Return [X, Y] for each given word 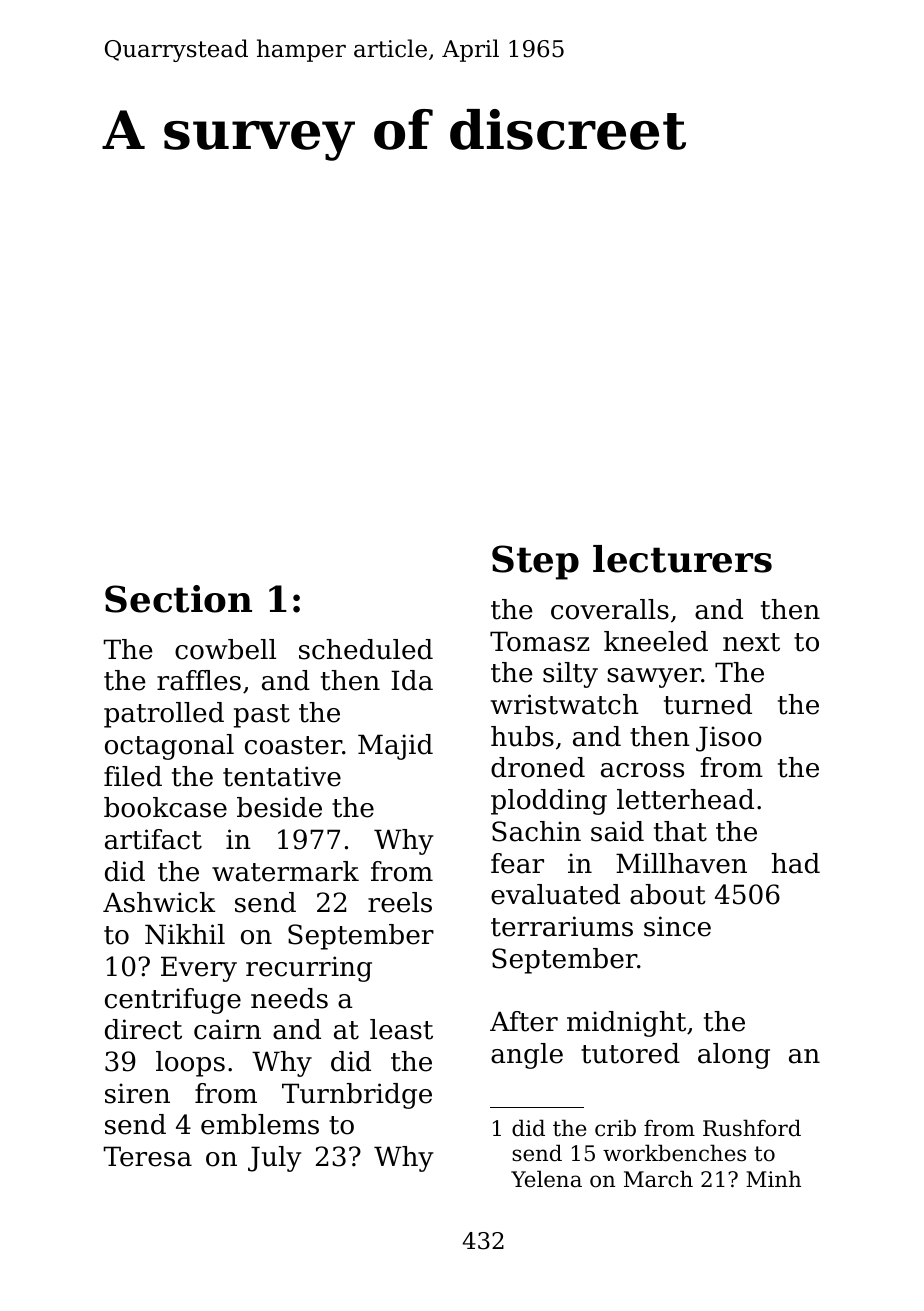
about [668, 894]
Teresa [147, 1156]
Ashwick [159, 902]
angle [527, 1056]
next [751, 642]
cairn [227, 1029]
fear [517, 863]
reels [400, 902]
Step [535, 562]
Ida [412, 680]
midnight [626, 1024]
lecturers [682, 559]
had [795, 863]
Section [178, 599]
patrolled [164, 715]
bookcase [165, 807]
